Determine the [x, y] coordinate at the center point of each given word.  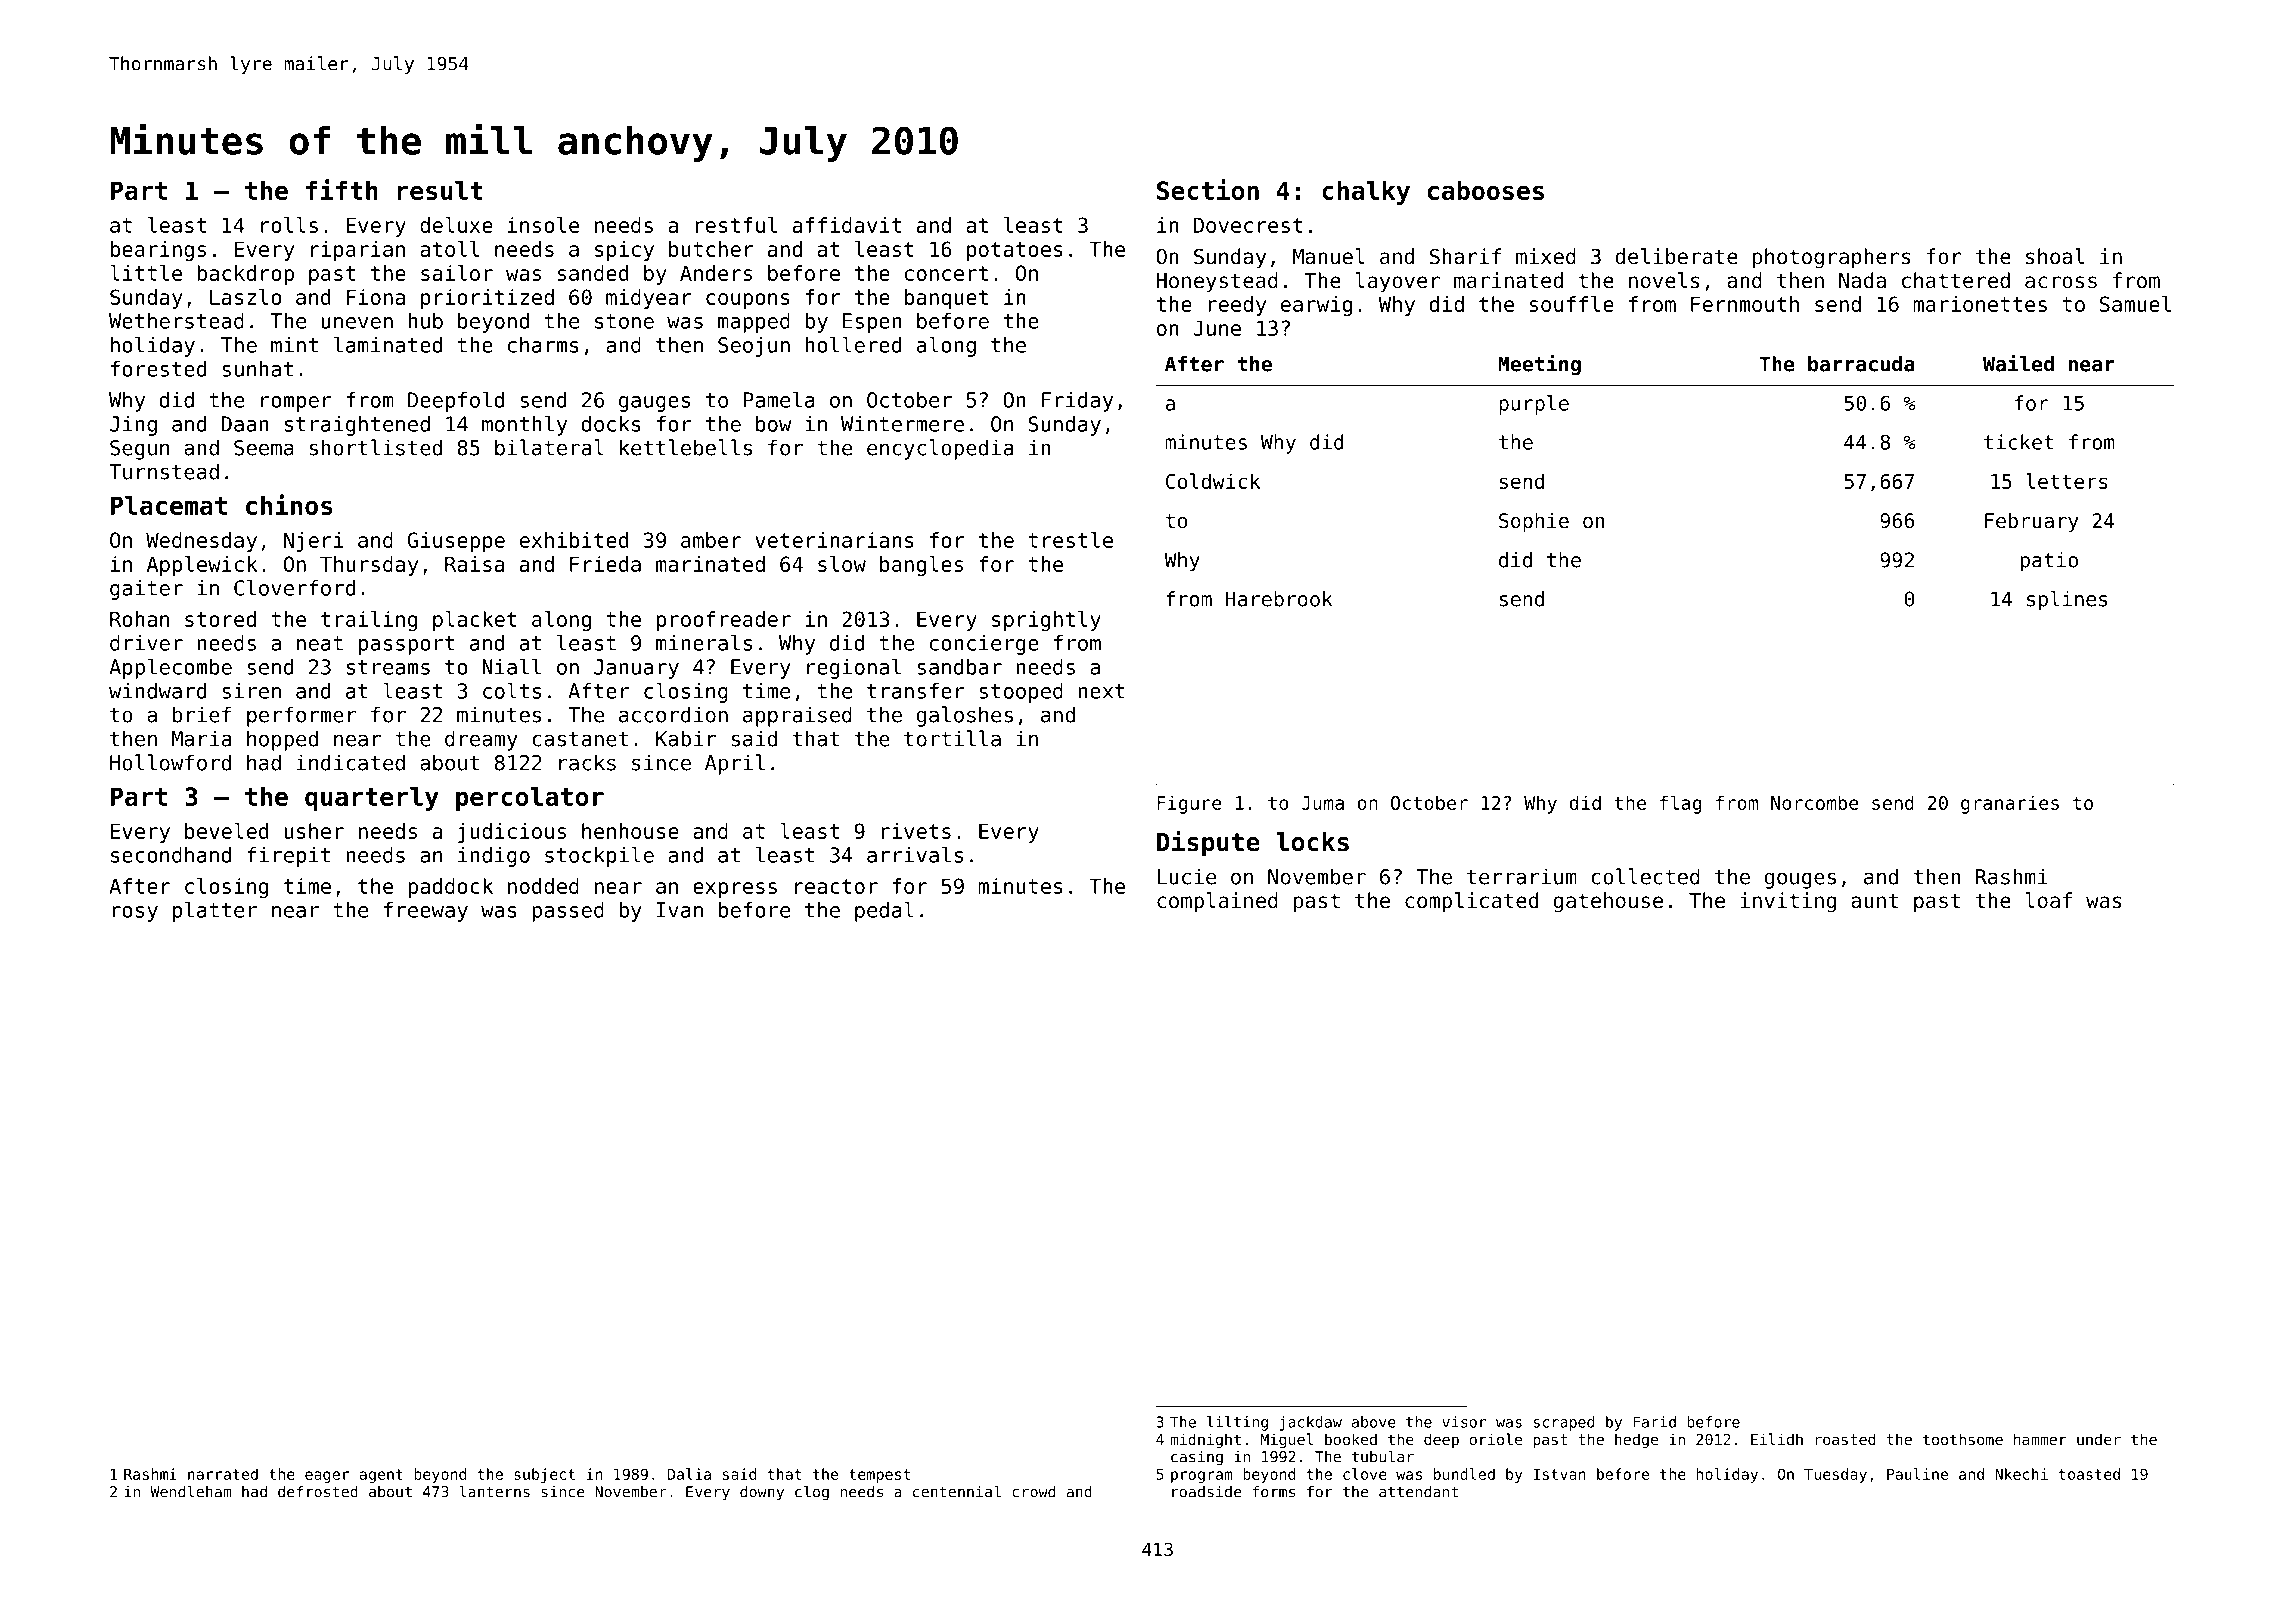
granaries [2010, 804]
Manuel [1329, 256]
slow [842, 564]
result [440, 190]
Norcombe [1815, 802]
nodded [543, 886]
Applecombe [170, 668]
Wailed [2018, 363]
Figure [1189, 804]
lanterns [494, 1491]
